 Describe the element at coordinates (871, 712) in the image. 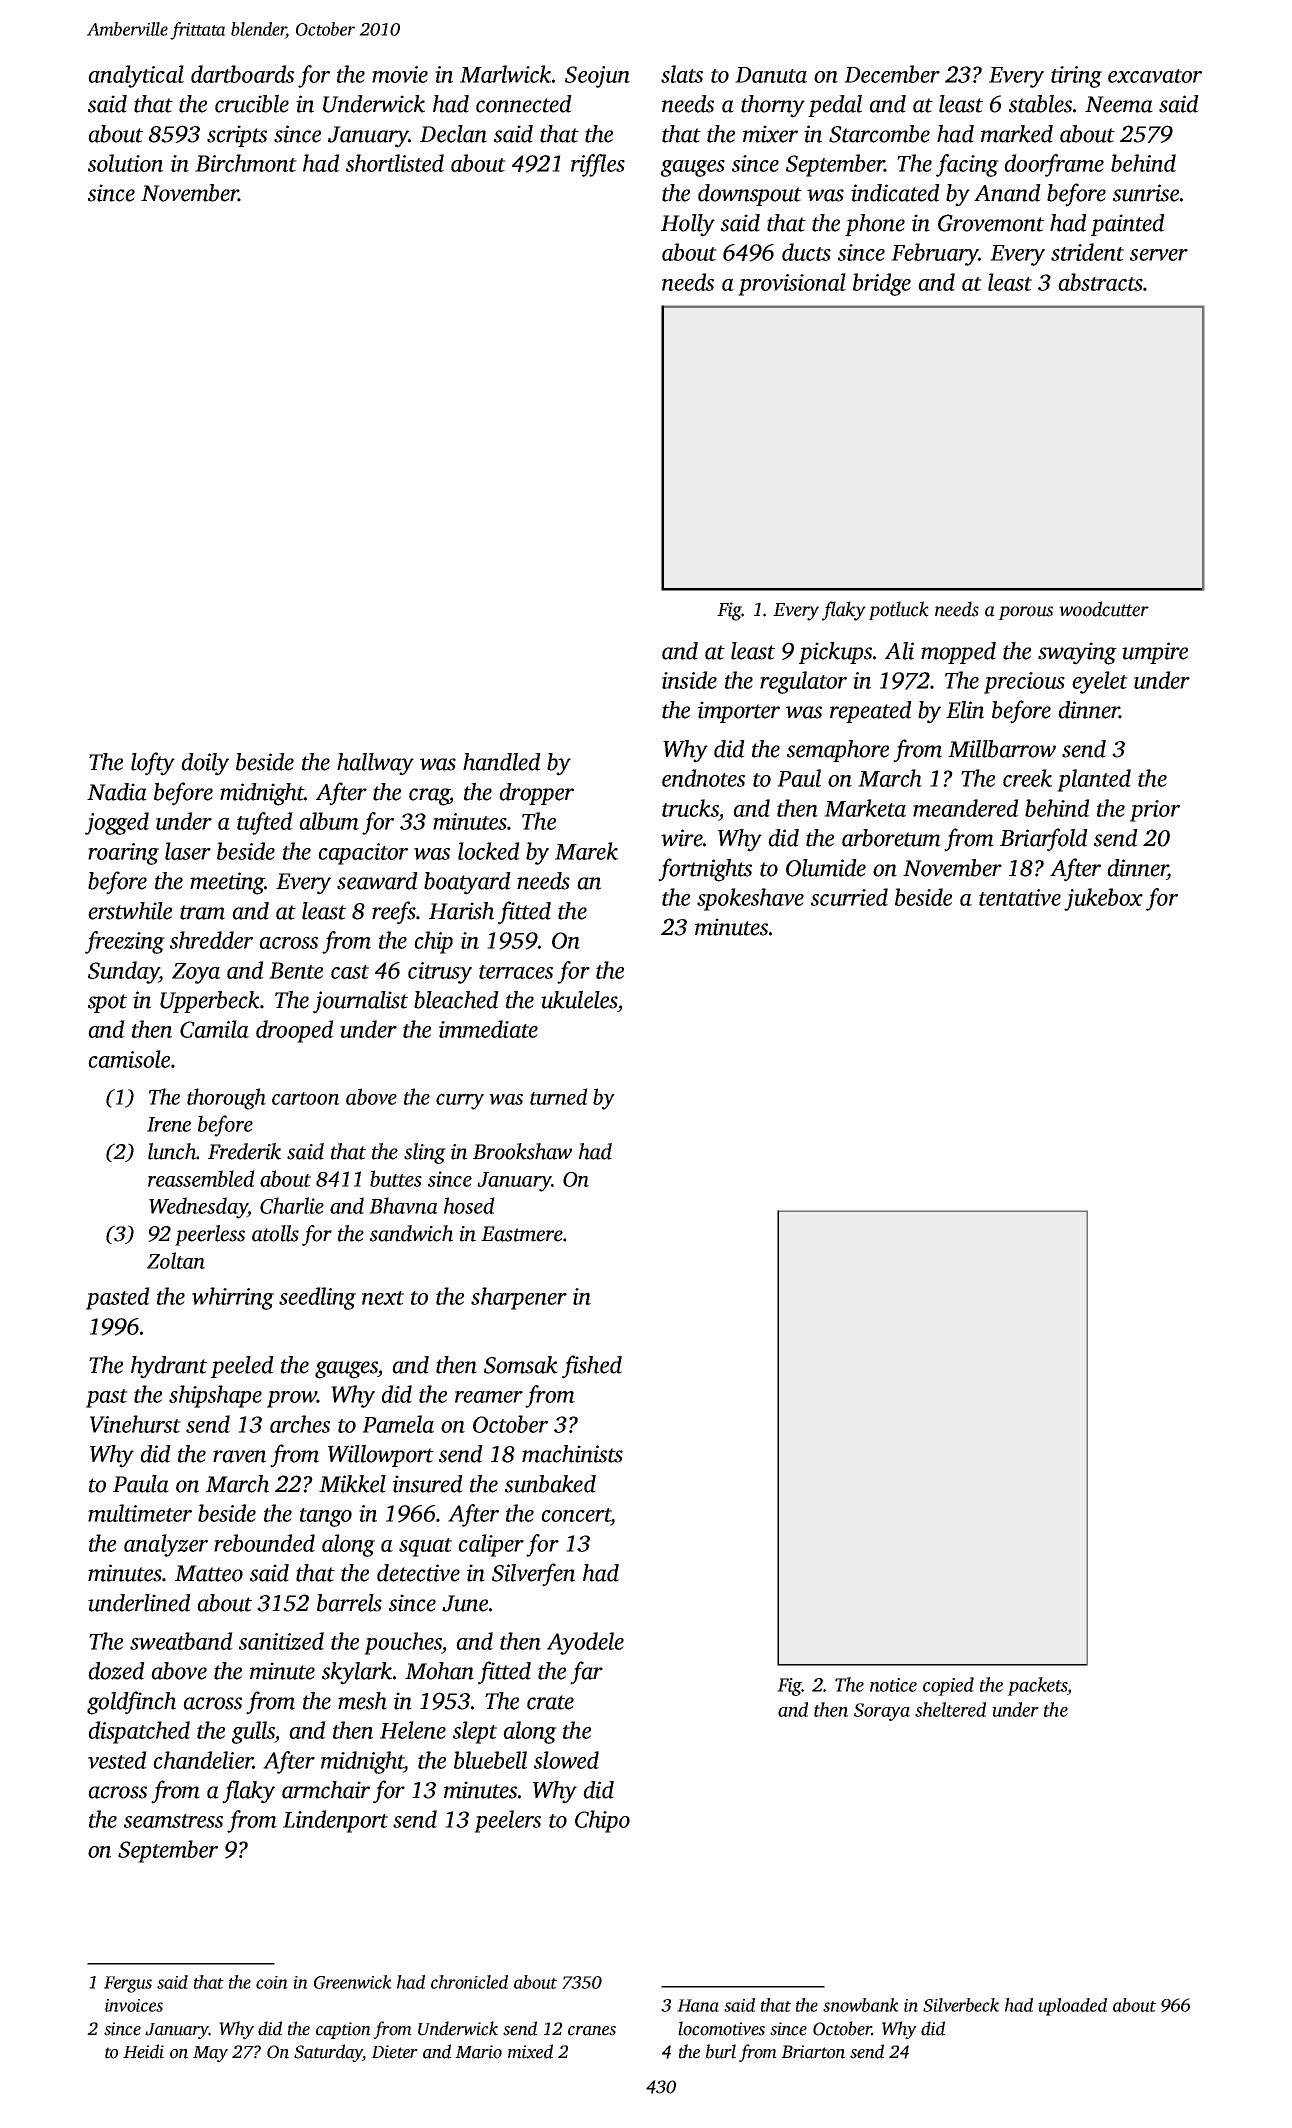

I see `repeated` at that location.
